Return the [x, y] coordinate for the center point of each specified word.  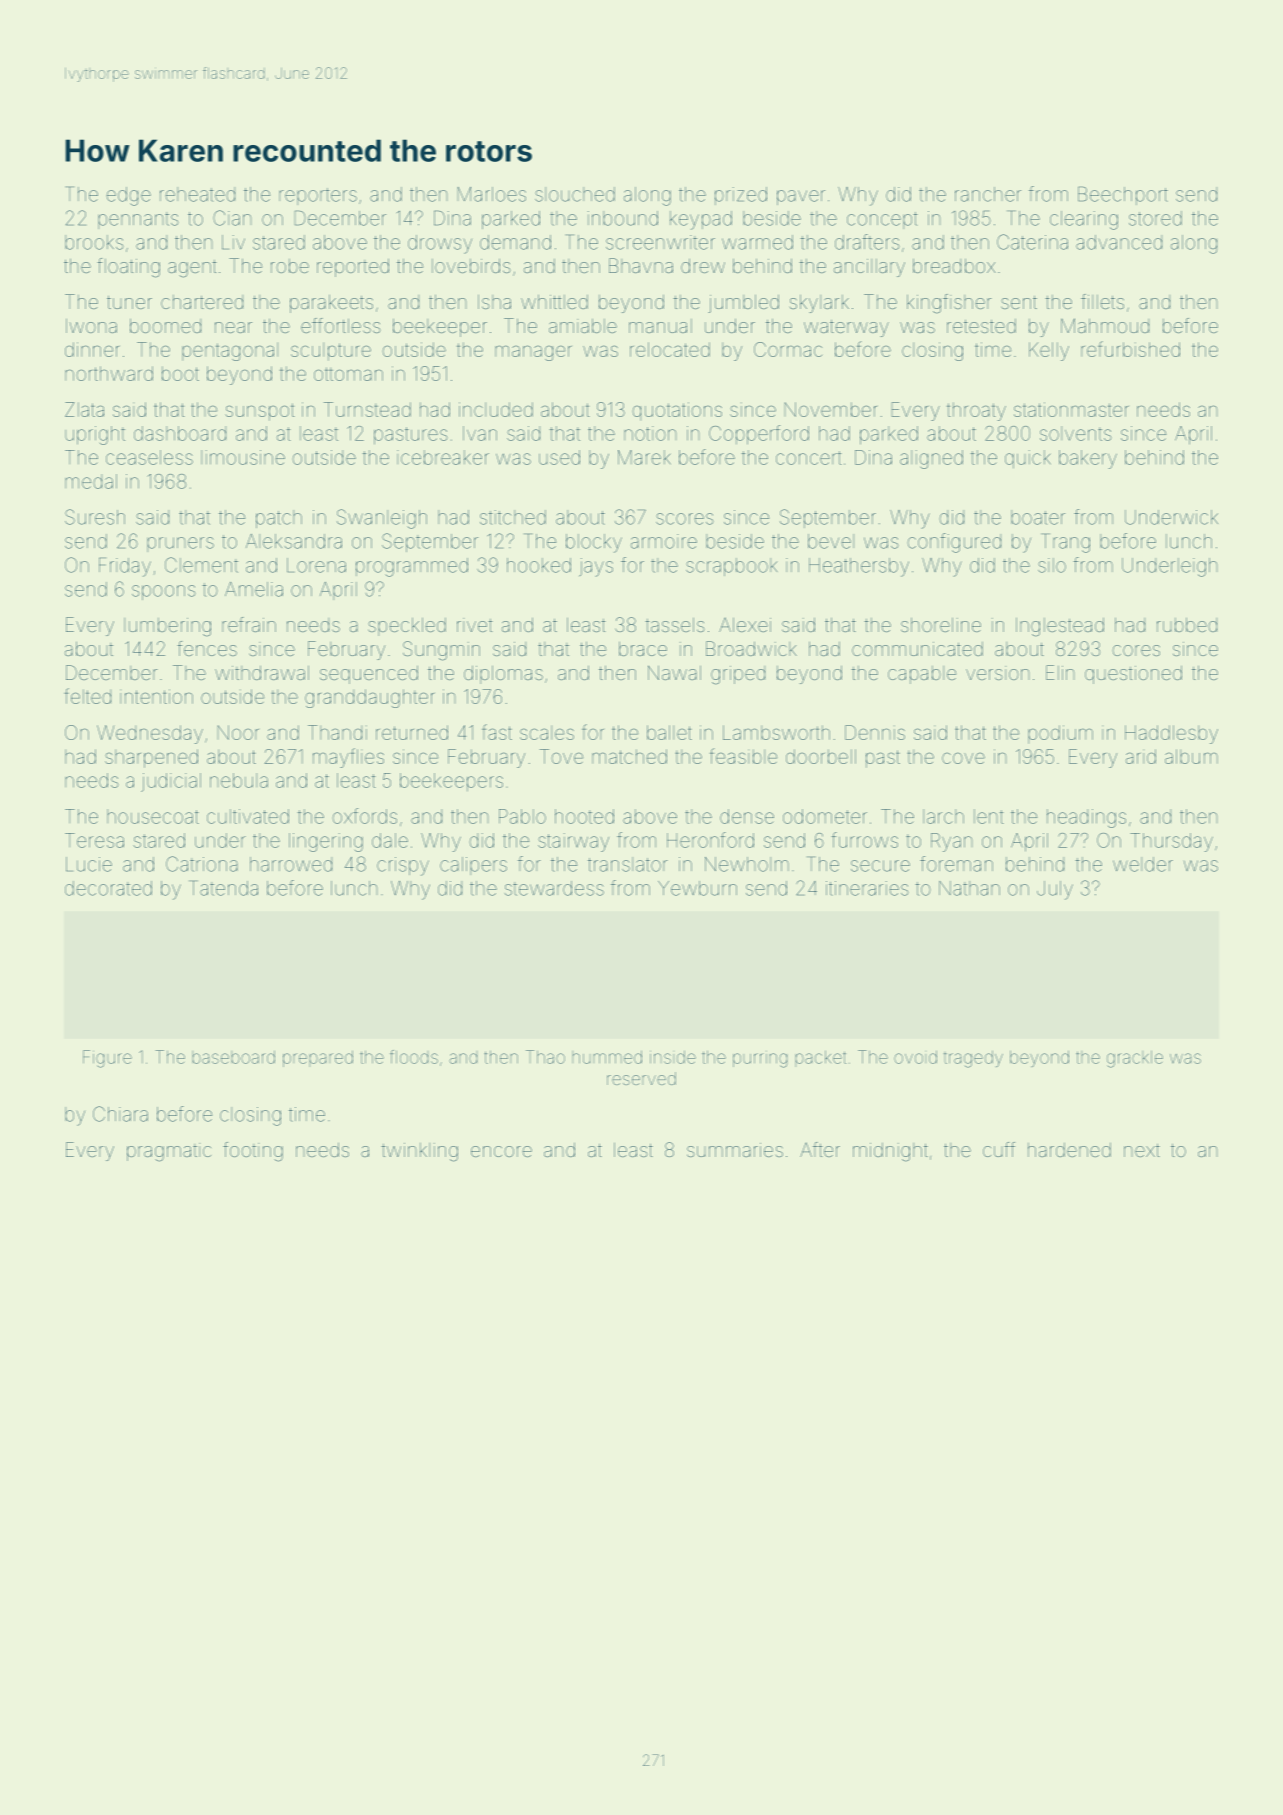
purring [760, 1060]
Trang [1065, 543]
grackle [1135, 1059]
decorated [108, 888]
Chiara [120, 1114]
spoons [164, 592]
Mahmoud [1105, 325]
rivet [475, 625]
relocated [670, 349]
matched [629, 756]
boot [180, 373]
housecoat [153, 816]
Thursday [1171, 842]
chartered [202, 302]
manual [660, 326]
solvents [1075, 433]
